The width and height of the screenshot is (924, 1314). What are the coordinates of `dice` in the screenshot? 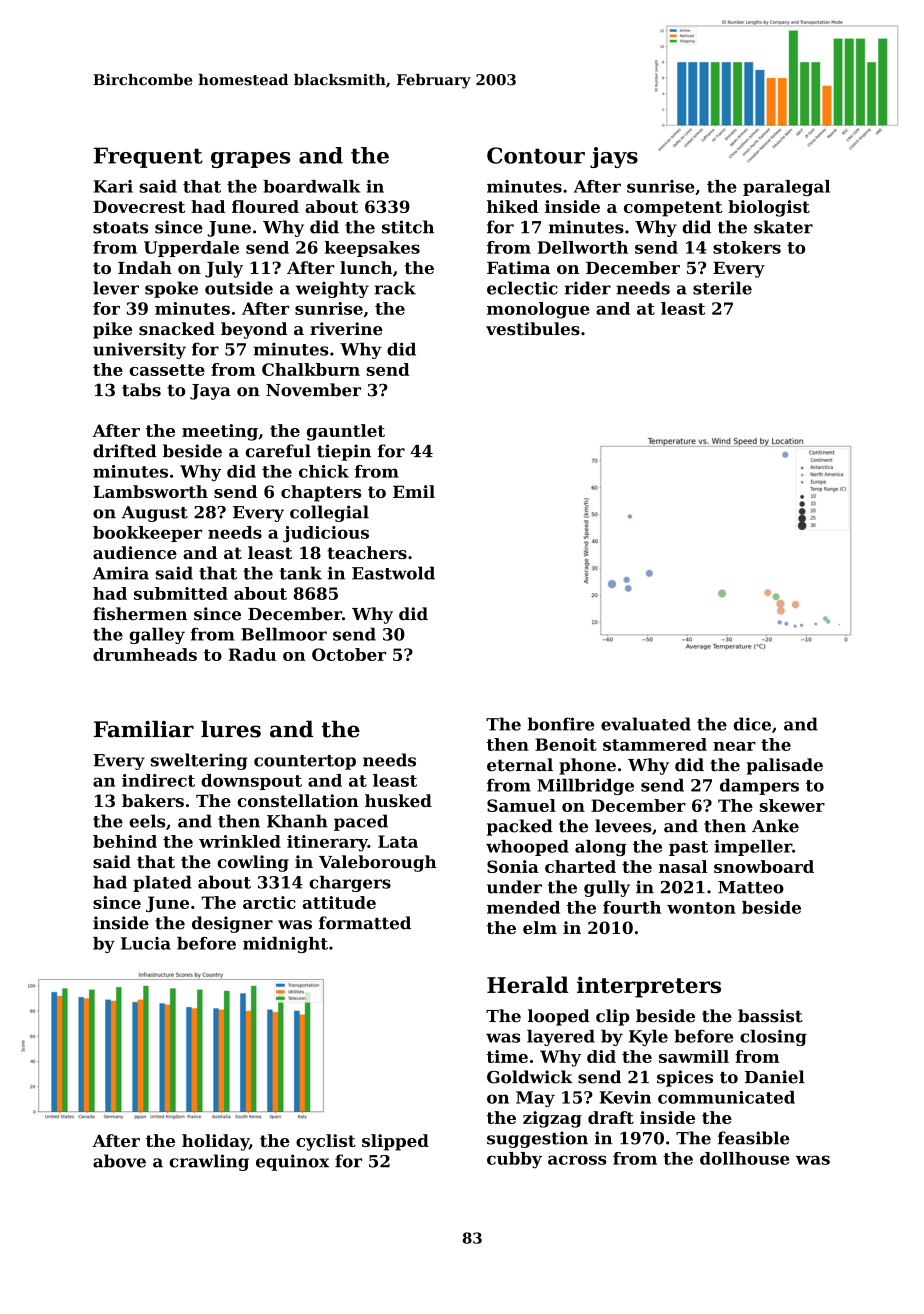 It's located at (752, 724).
